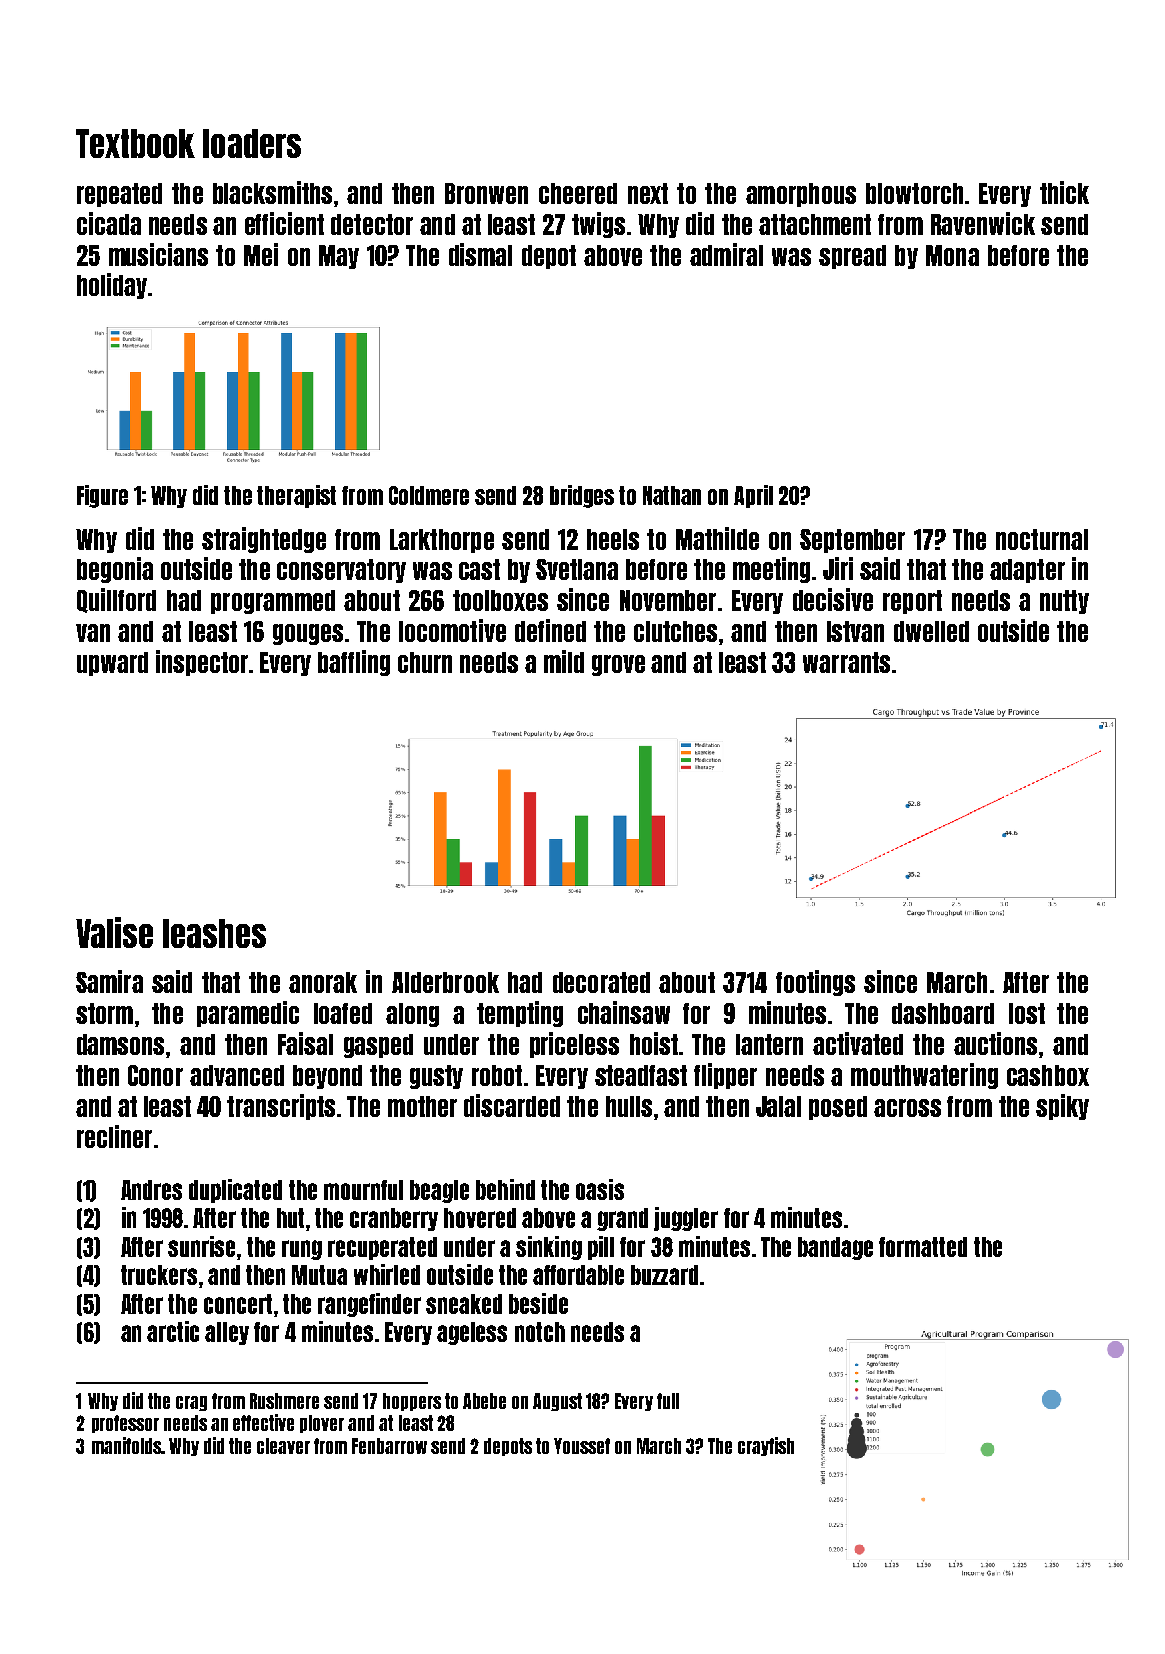 The image size is (1165, 1654). I want to click on manifolds, so click(127, 1445).
